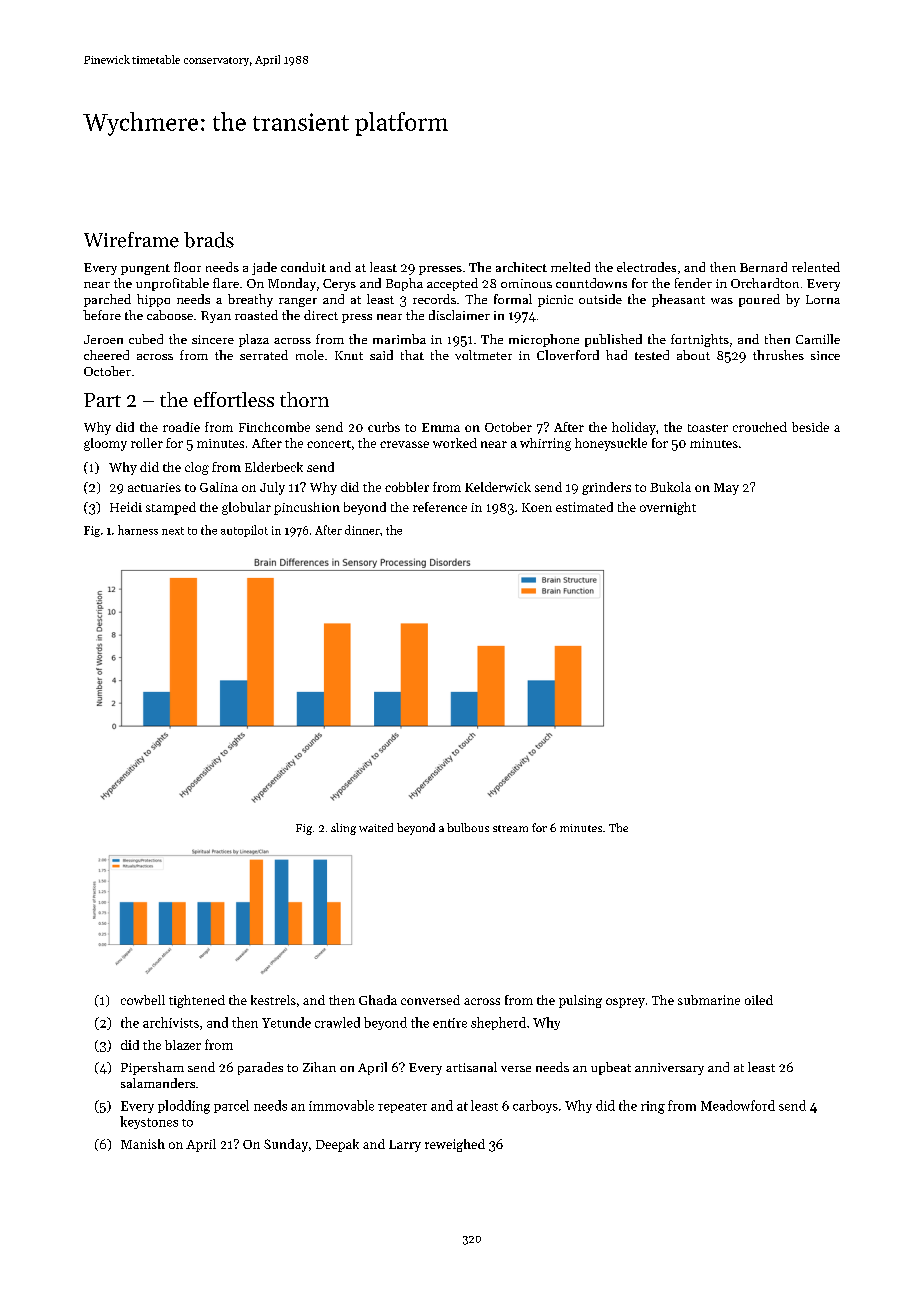 The image size is (924, 1314). What do you see at coordinates (131, 240) in the page?
I see `Wireframe` at bounding box center [131, 240].
